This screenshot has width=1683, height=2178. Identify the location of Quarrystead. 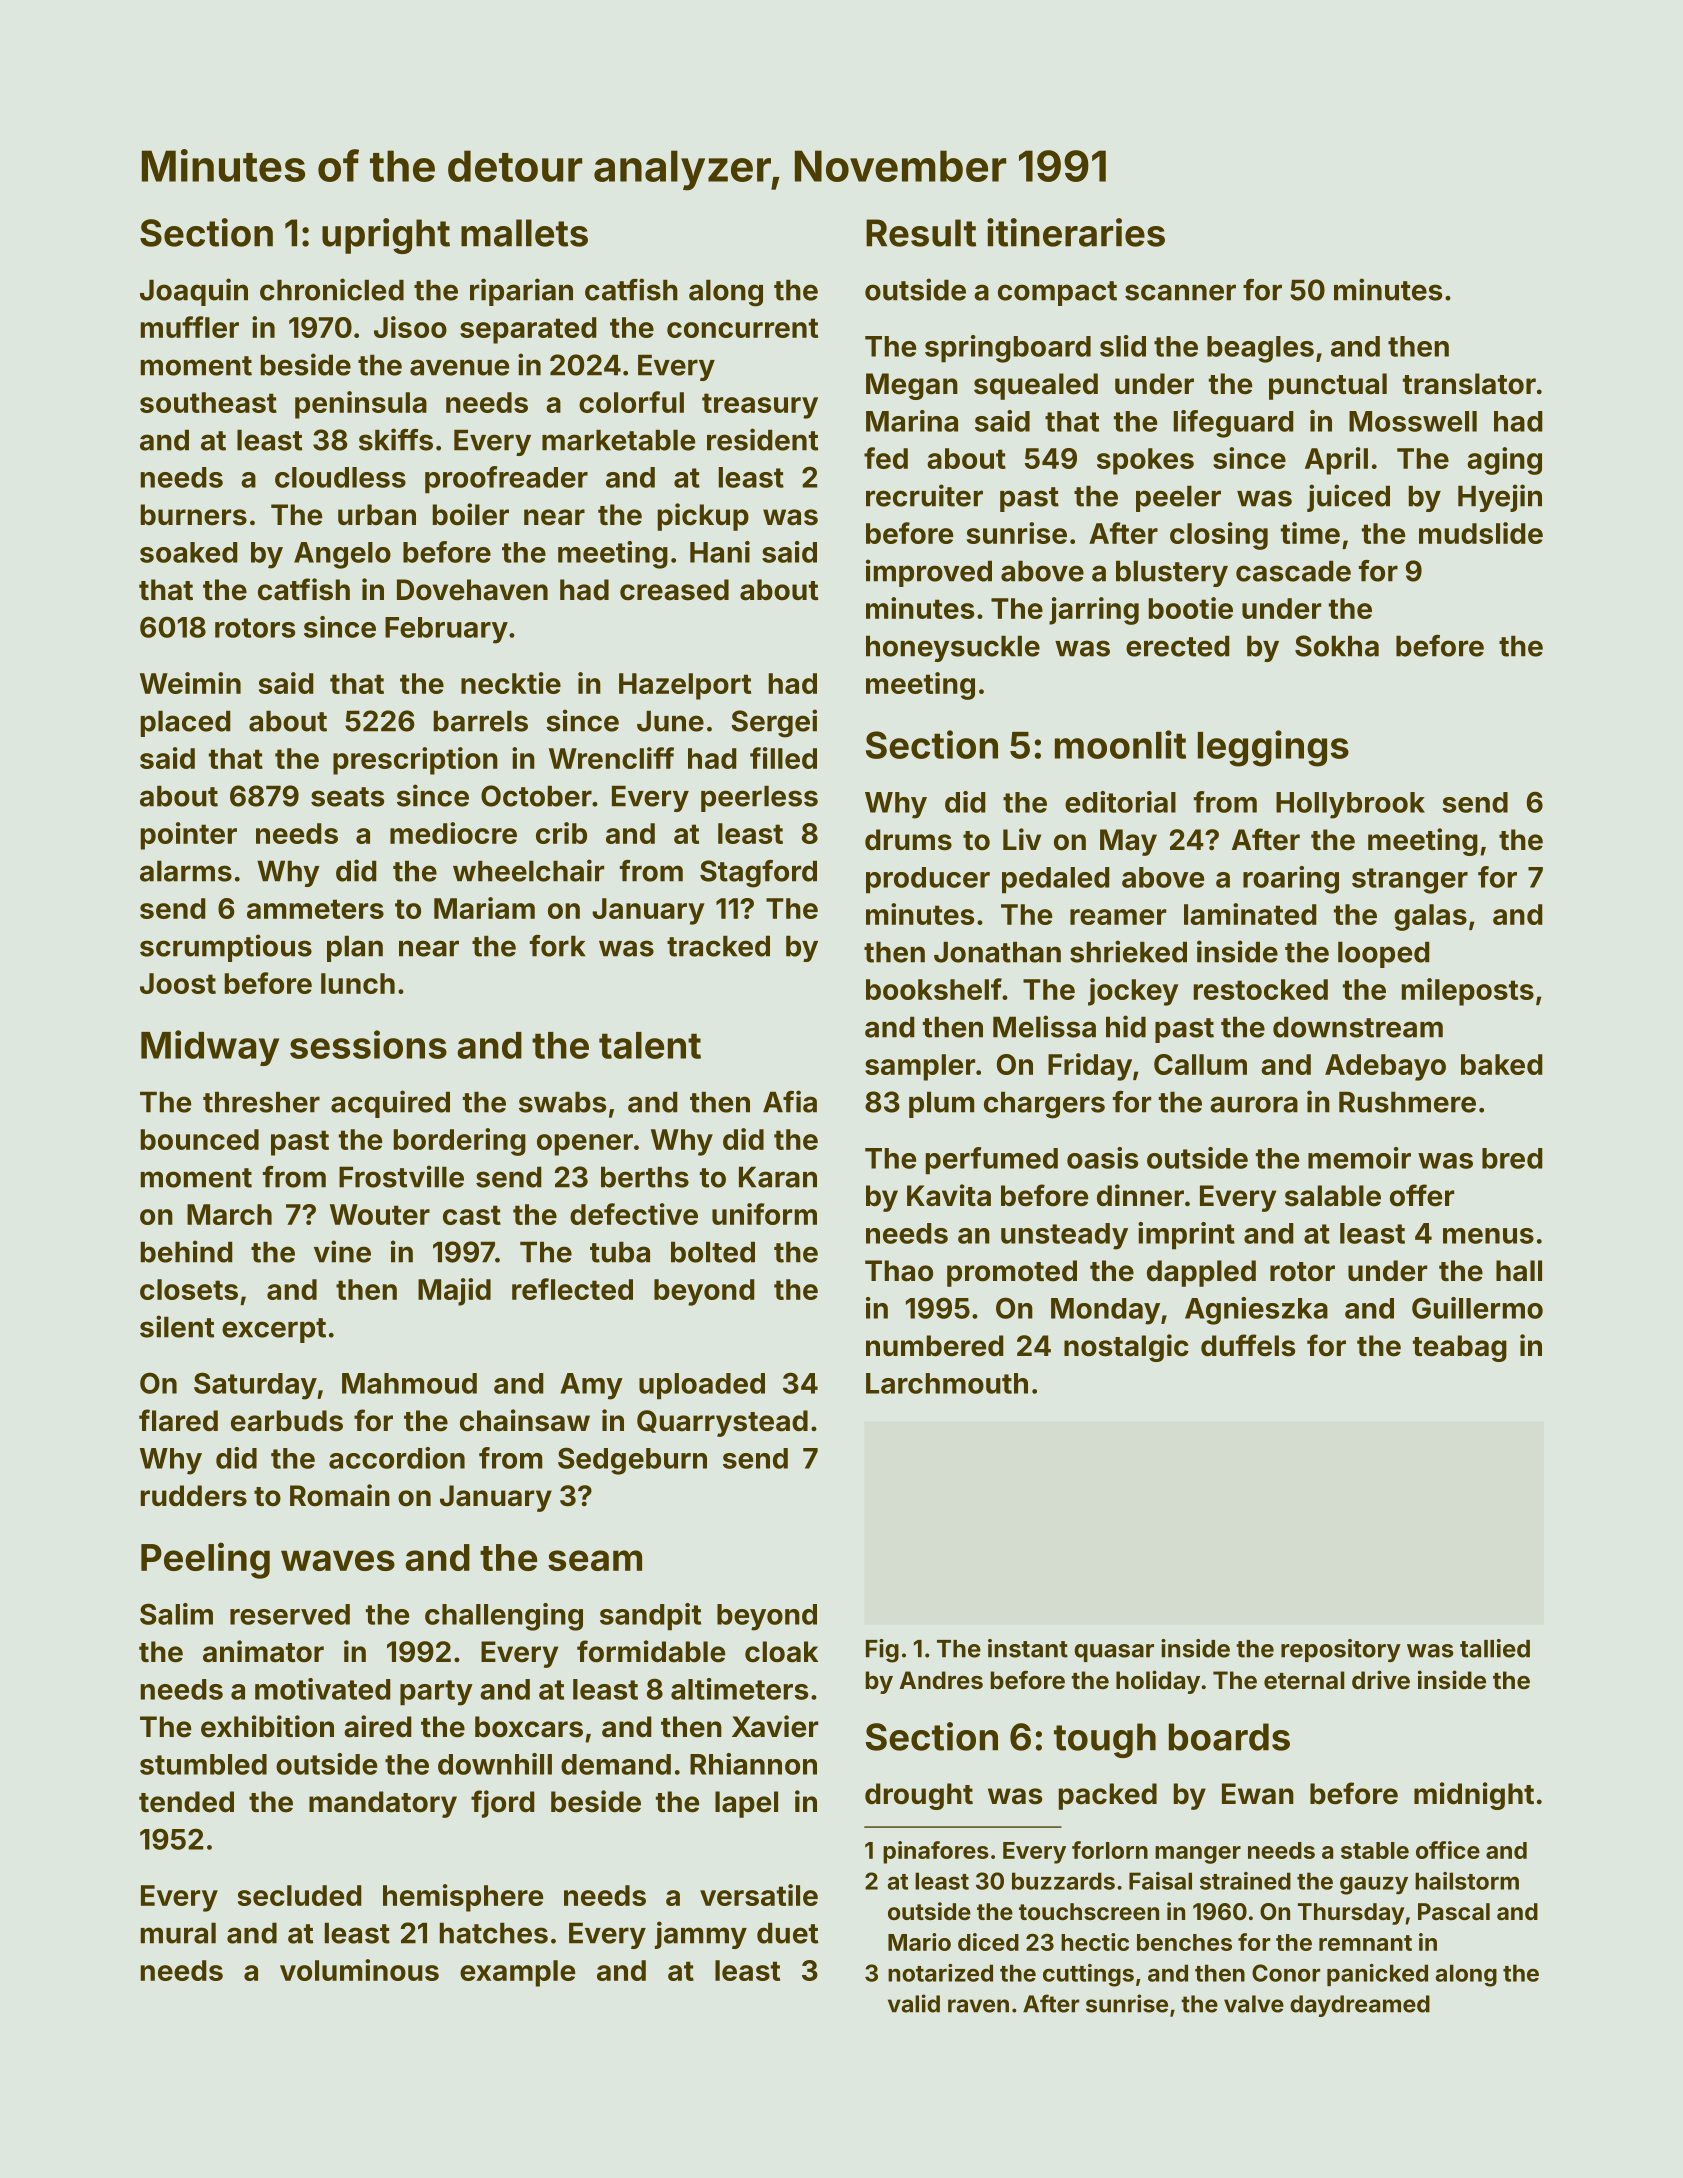
(722, 1423).
